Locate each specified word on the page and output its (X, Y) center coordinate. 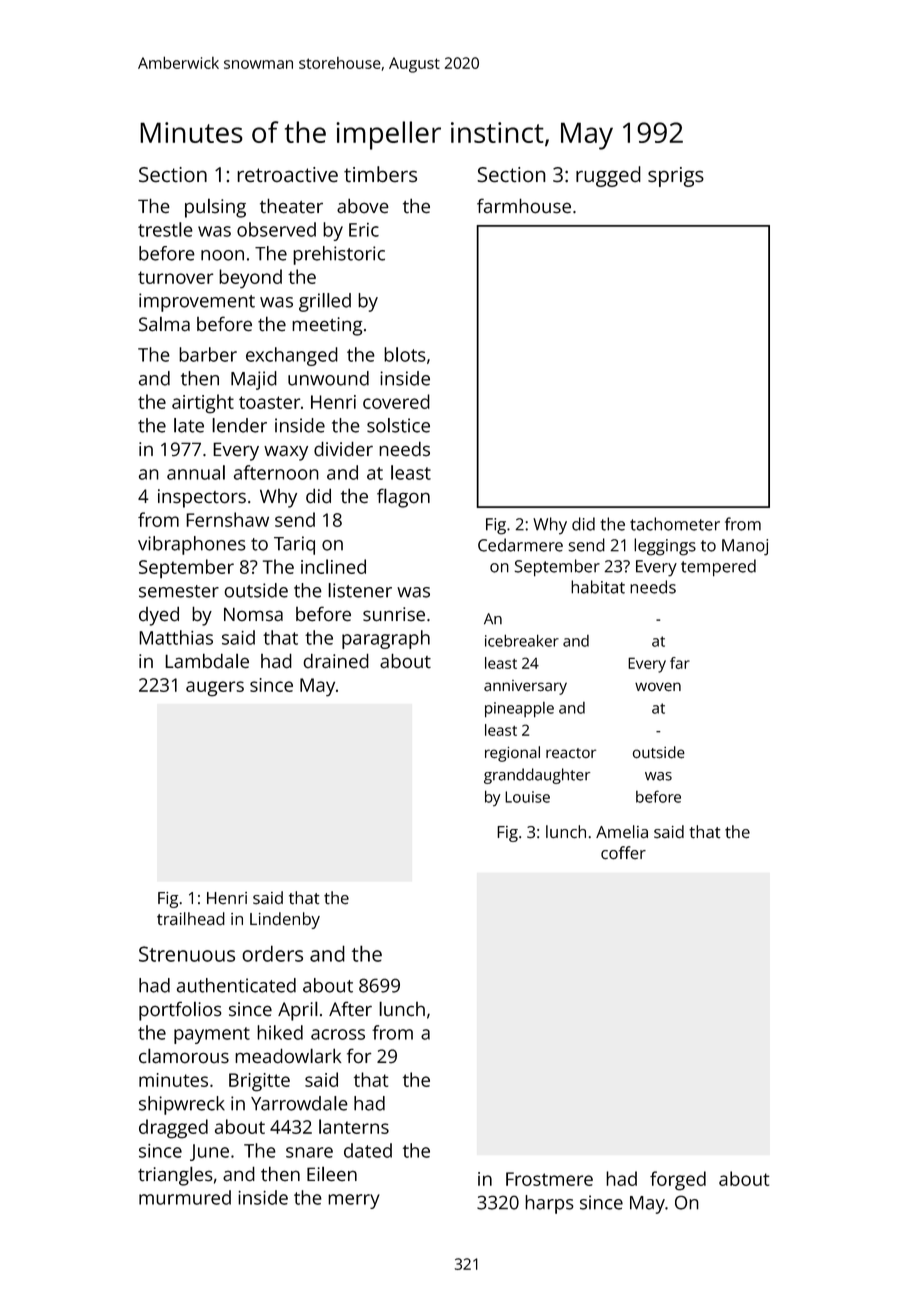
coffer (623, 853)
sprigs (676, 177)
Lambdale (207, 661)
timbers (380, 174)
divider (343, 449)
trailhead (191, 919)
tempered (718, 568)
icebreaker (522, 640)
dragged (173, 1129)
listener (360, 590)
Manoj (745, 547)
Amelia (622, 832)
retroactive (287, 174)
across (338, 1034)
